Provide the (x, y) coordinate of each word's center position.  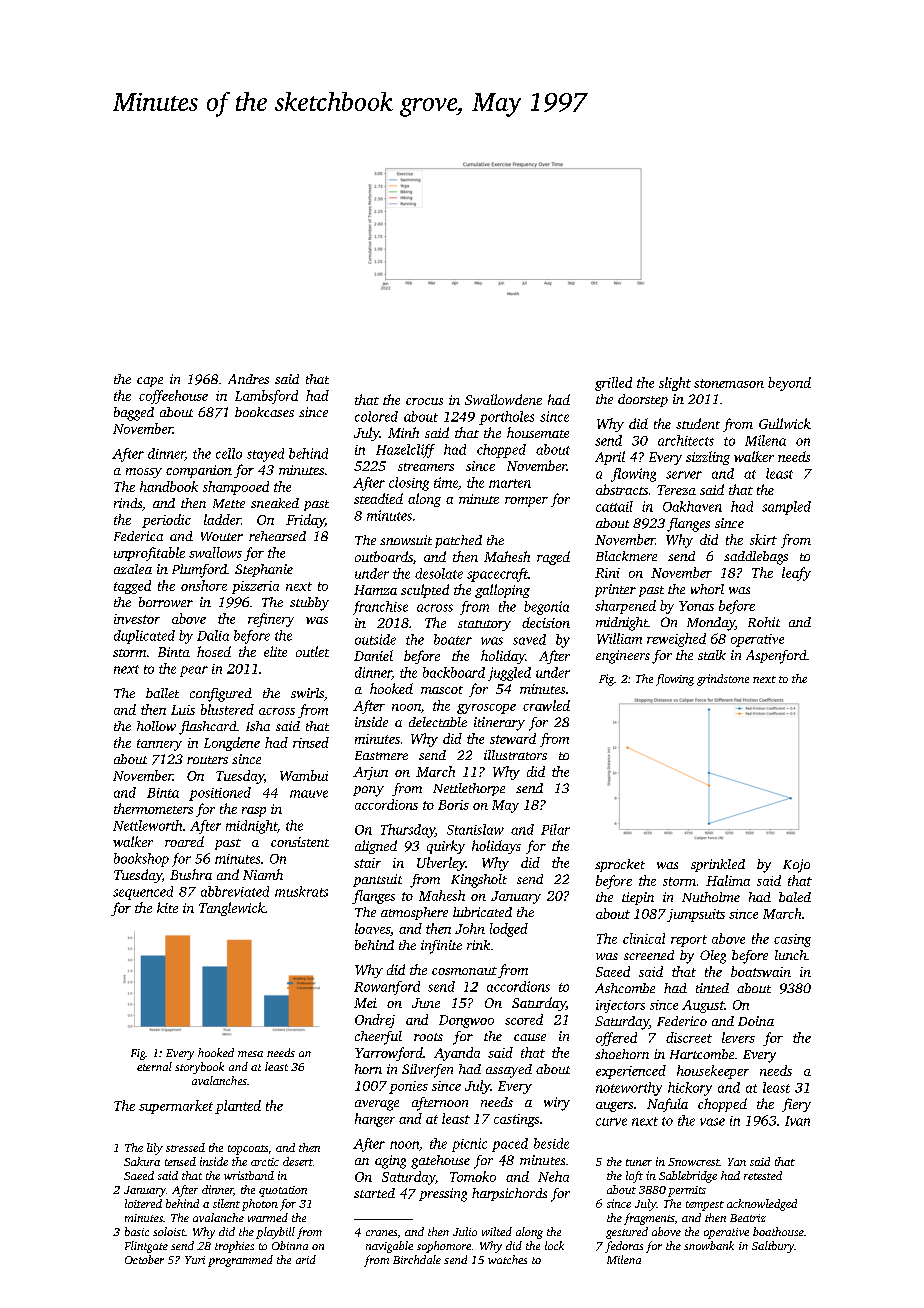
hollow (156, 726)
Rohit (764, 622)
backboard (454, 672)
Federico (682, 1021)
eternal (154, 1066)
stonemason (729, 383)
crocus (424, 401)
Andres (248, 379)
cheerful (378, 1038)
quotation (283, 1191)
